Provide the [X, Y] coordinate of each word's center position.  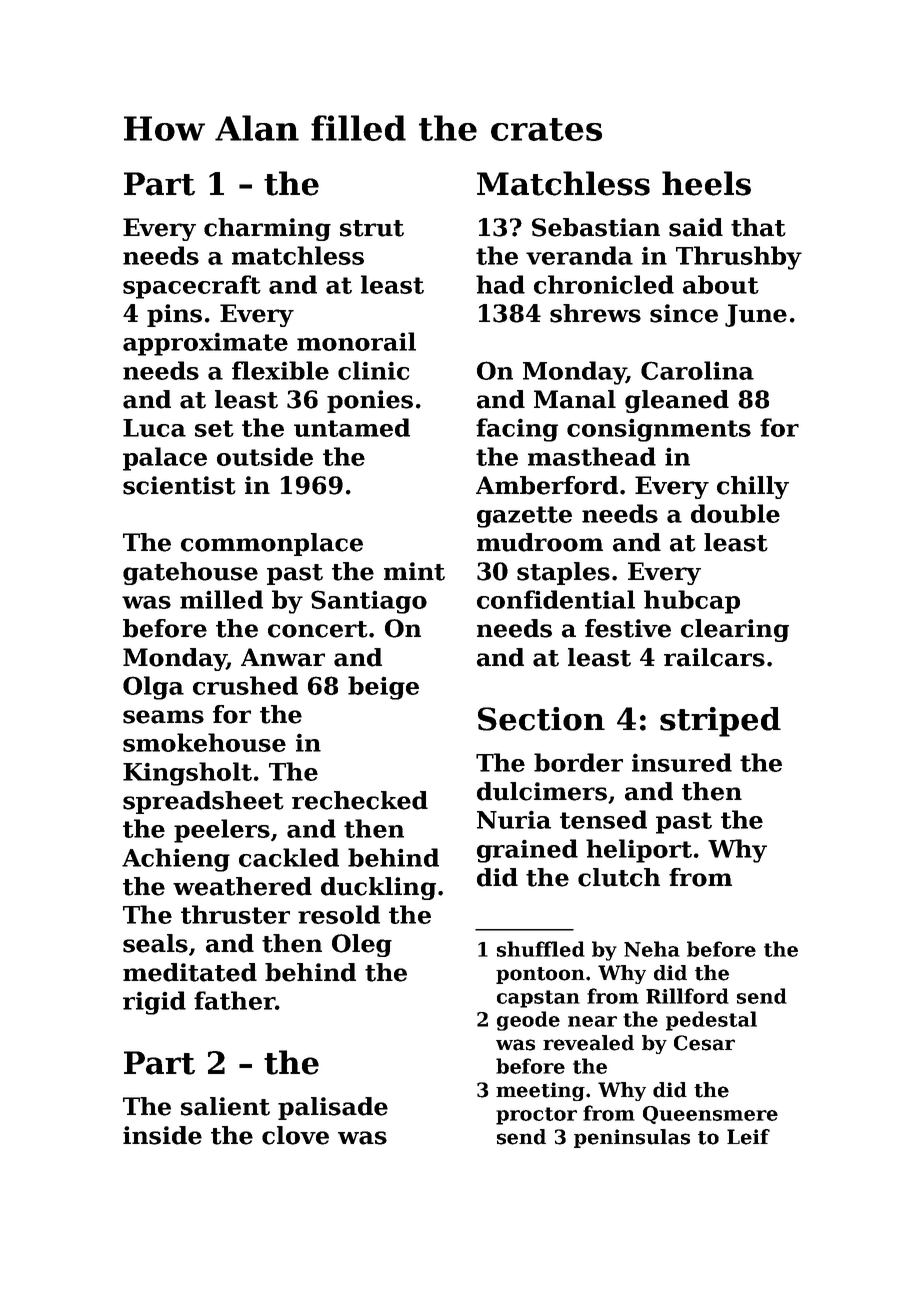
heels [706, 183]
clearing [735, 630]
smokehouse [204, 742]
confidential [556, 599]
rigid [154, 1003]
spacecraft [192, 287]
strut [372, 228]
